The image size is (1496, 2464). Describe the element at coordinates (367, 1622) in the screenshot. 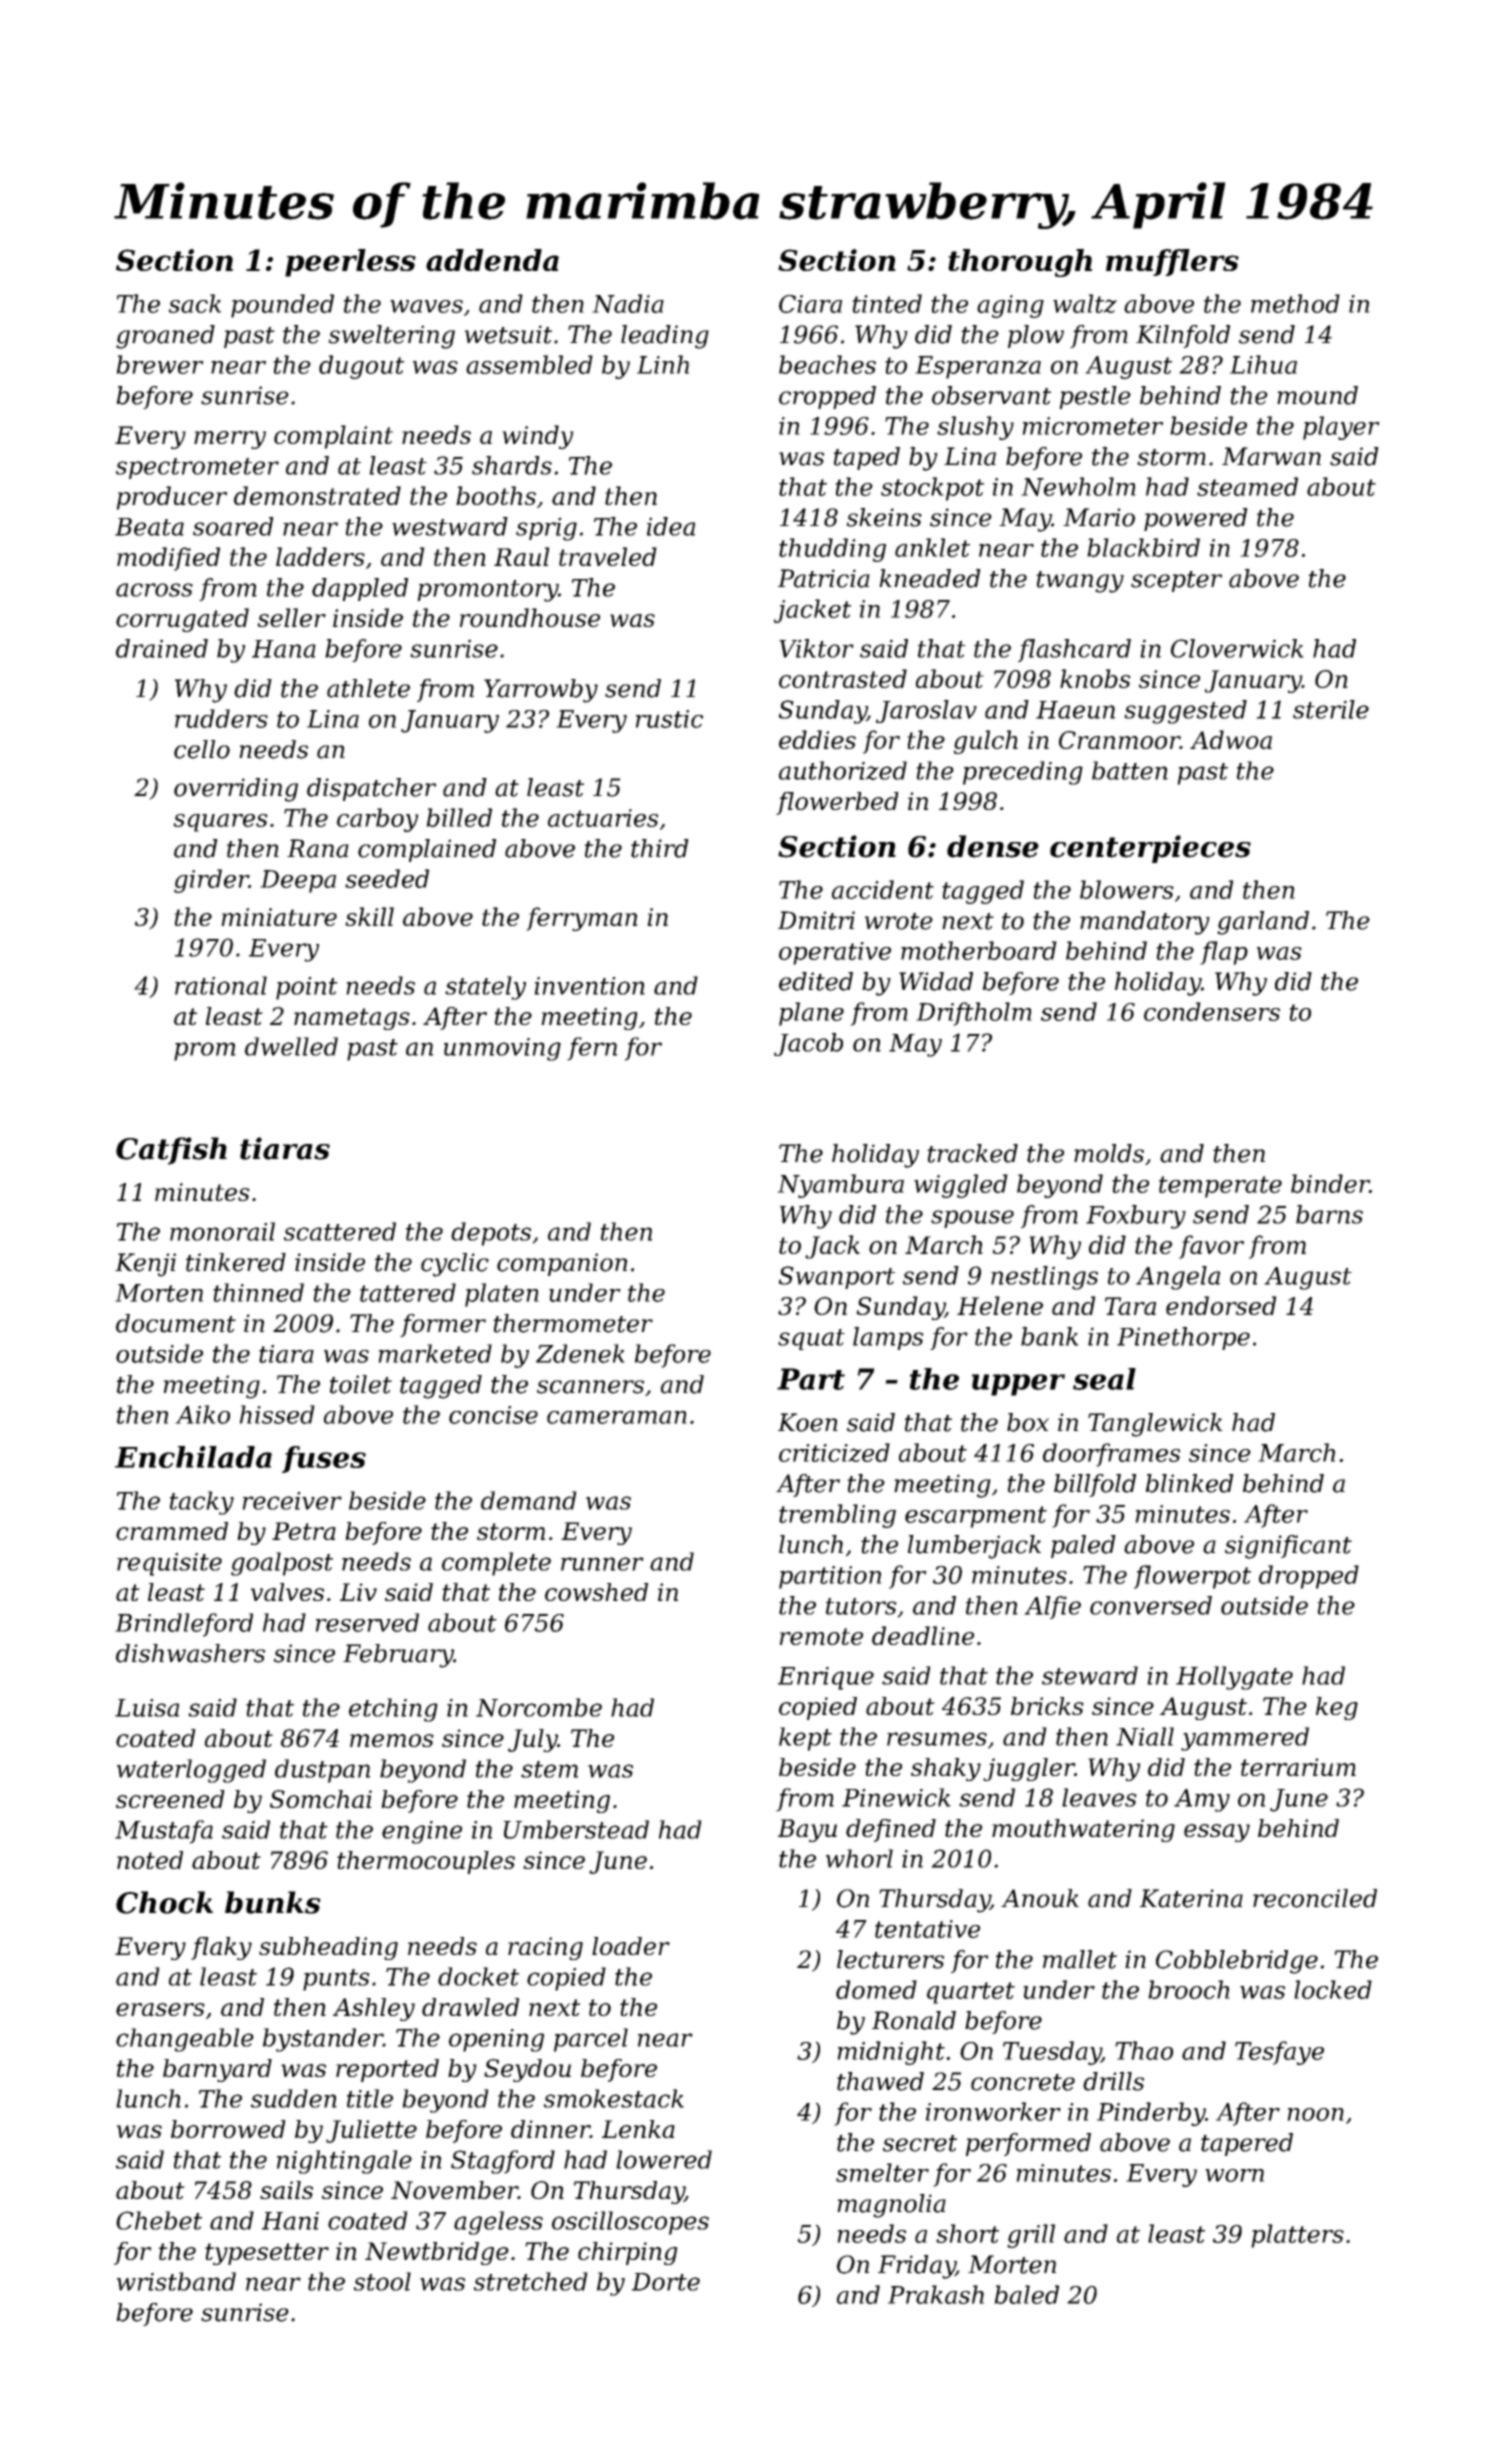

I see `reserved` at that location.
